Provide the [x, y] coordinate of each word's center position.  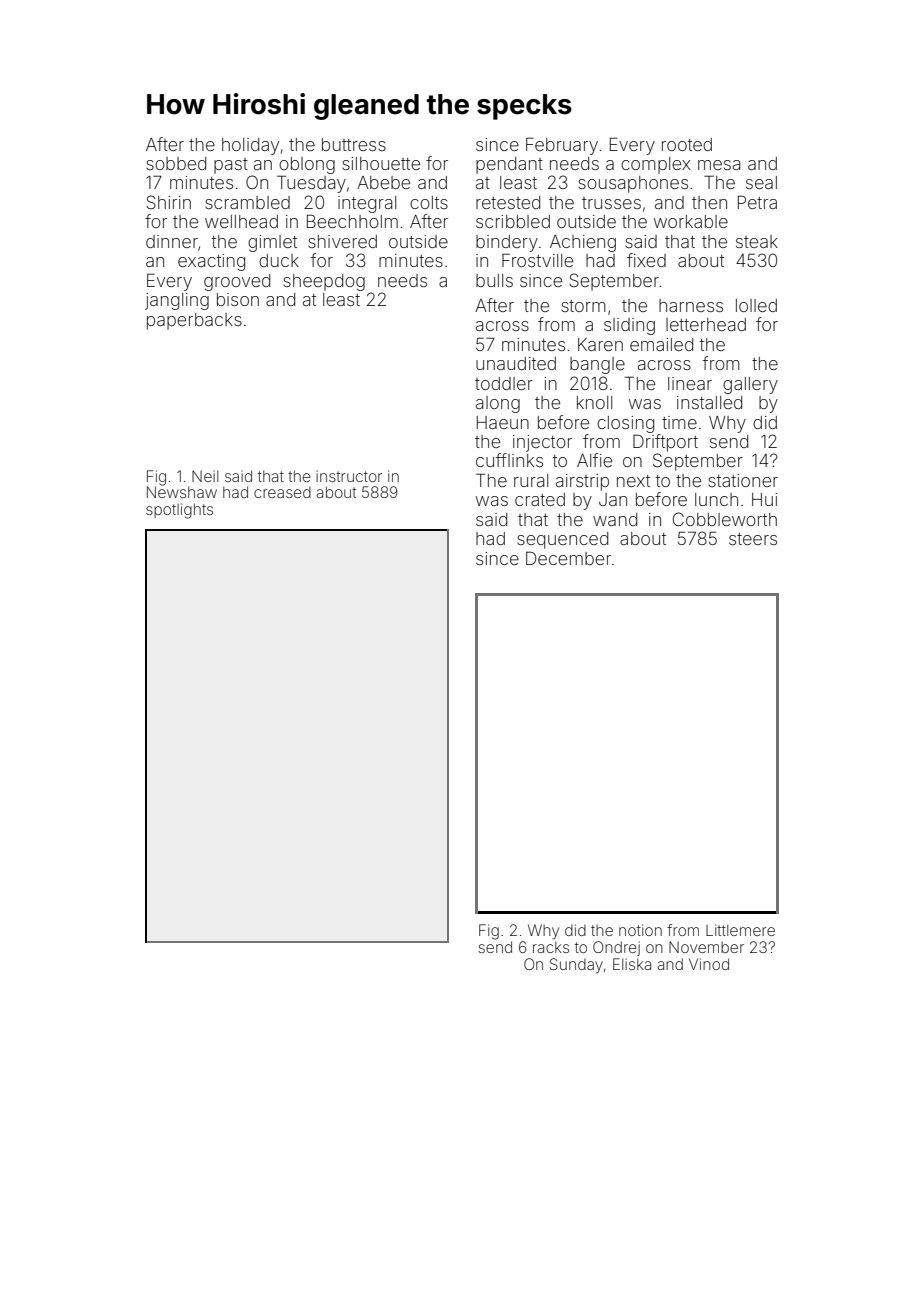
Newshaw [182, 492]
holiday [250, 146]
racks [551, 947]
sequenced [562, 540]
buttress [354, 144]
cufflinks [509, 460]
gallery [750, 385]
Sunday [576, 966]
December [568, 558]
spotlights [179, 511]
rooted [687, 144]
